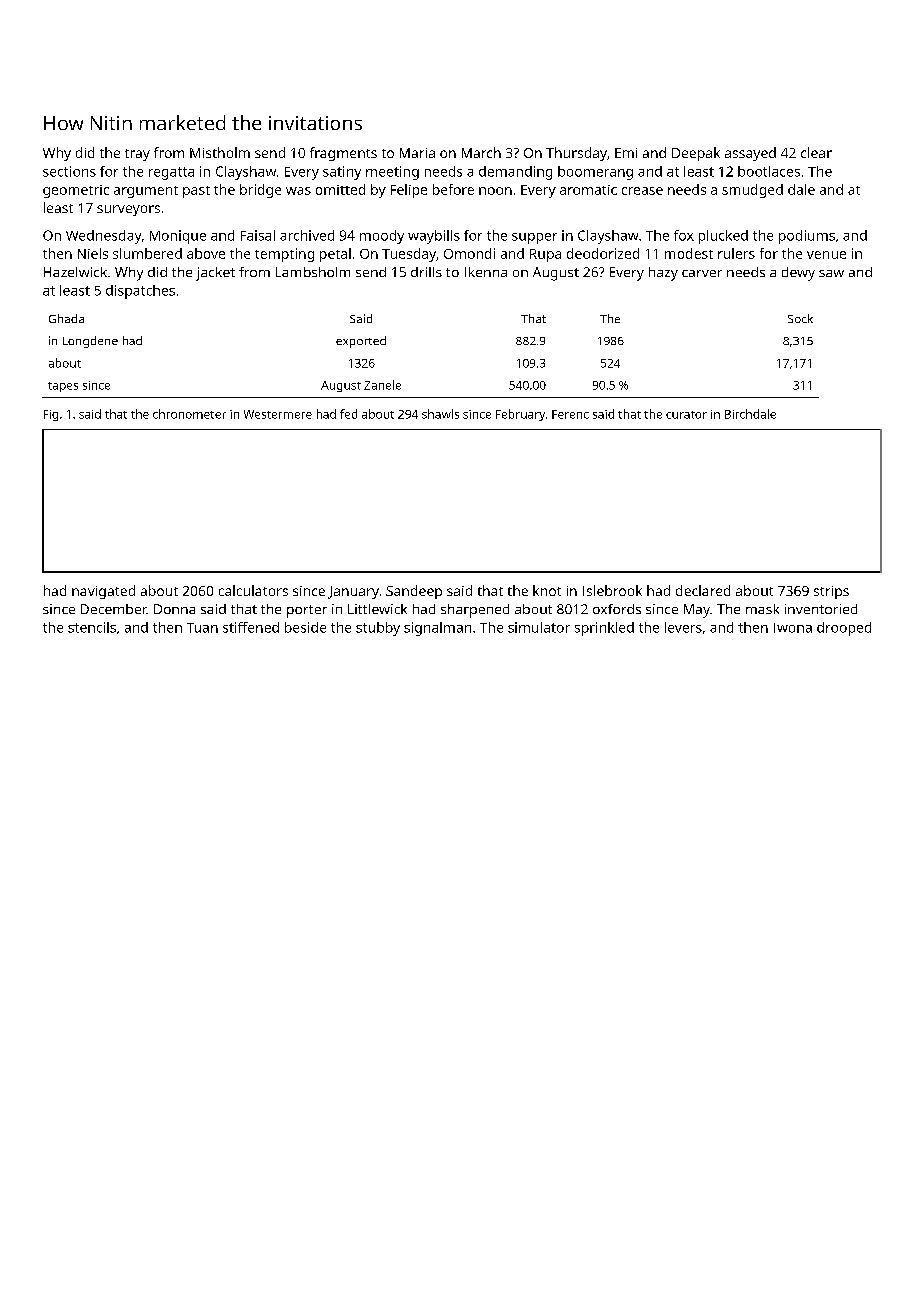  Describe the element at coordinates (140, 292) in the screenshot. I see `dispatches` at that location.
